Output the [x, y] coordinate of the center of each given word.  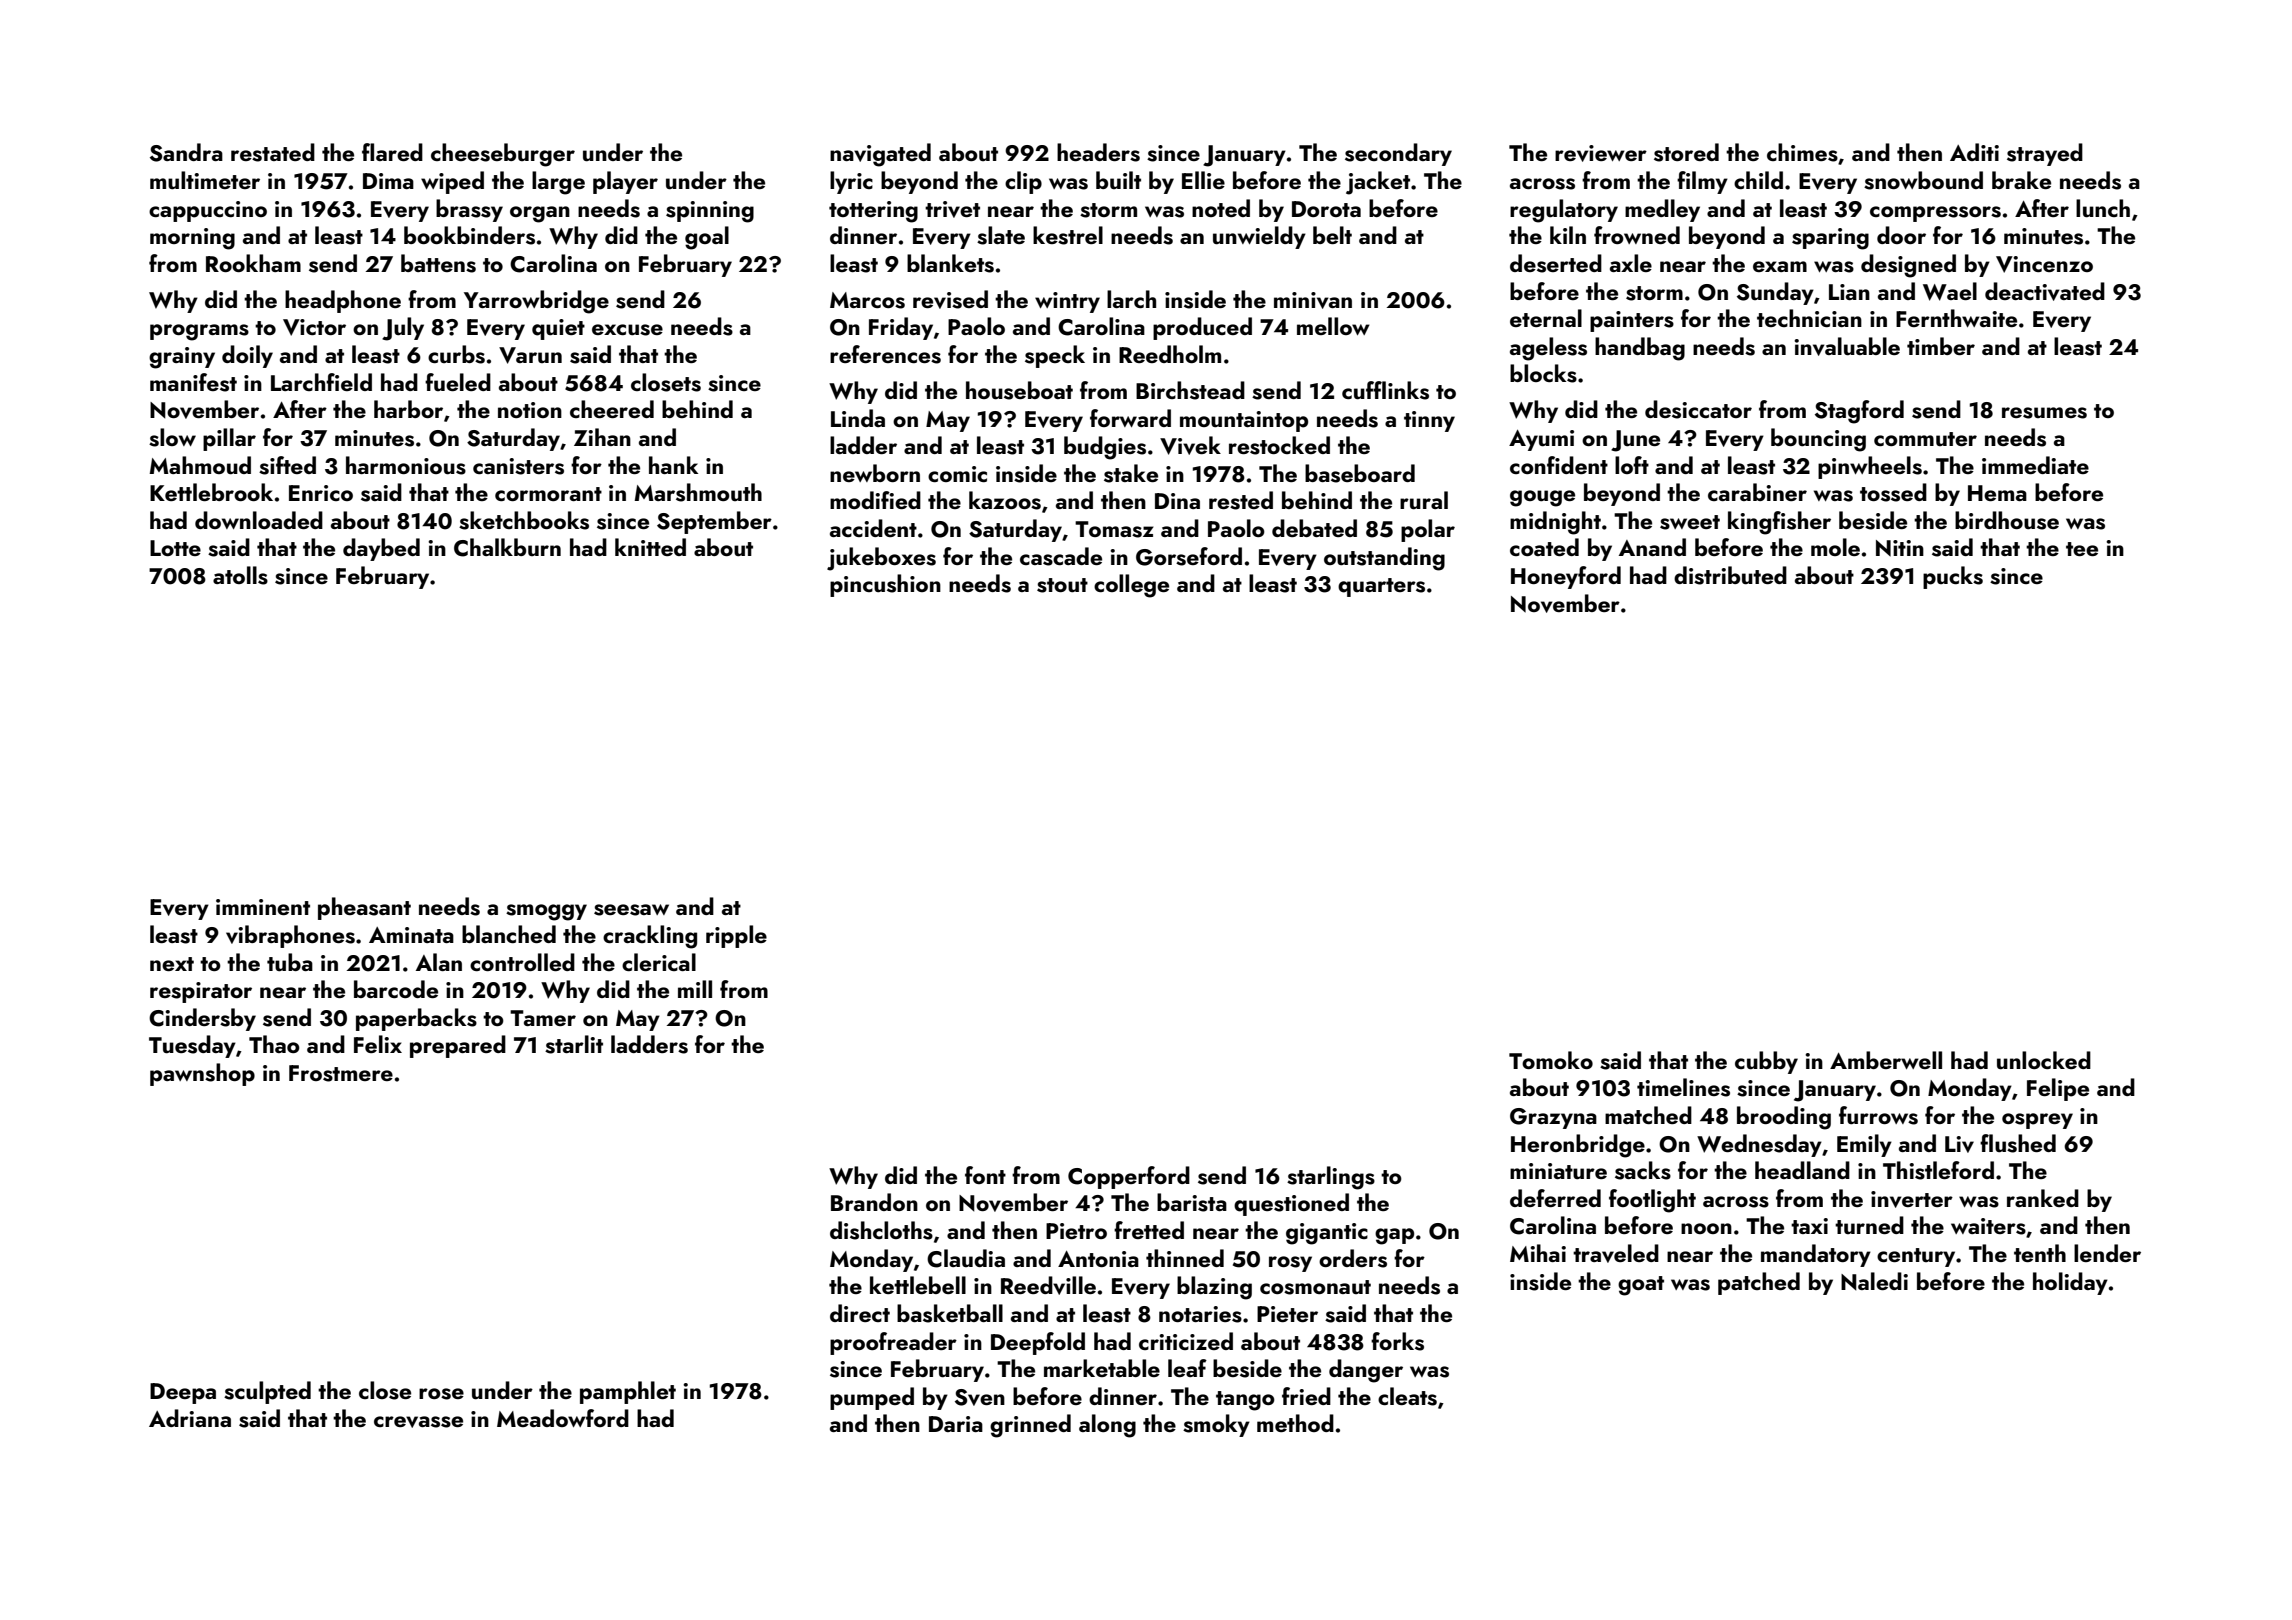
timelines [1683, 1087]
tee [2082, 549]
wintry [1067, 302]
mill [695, 989]
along [1107, 1426]
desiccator [1698, 409]
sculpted [267, 1392]
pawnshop [202, 1074]
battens [438, 263]
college [1131, 586]
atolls [240, 575]
